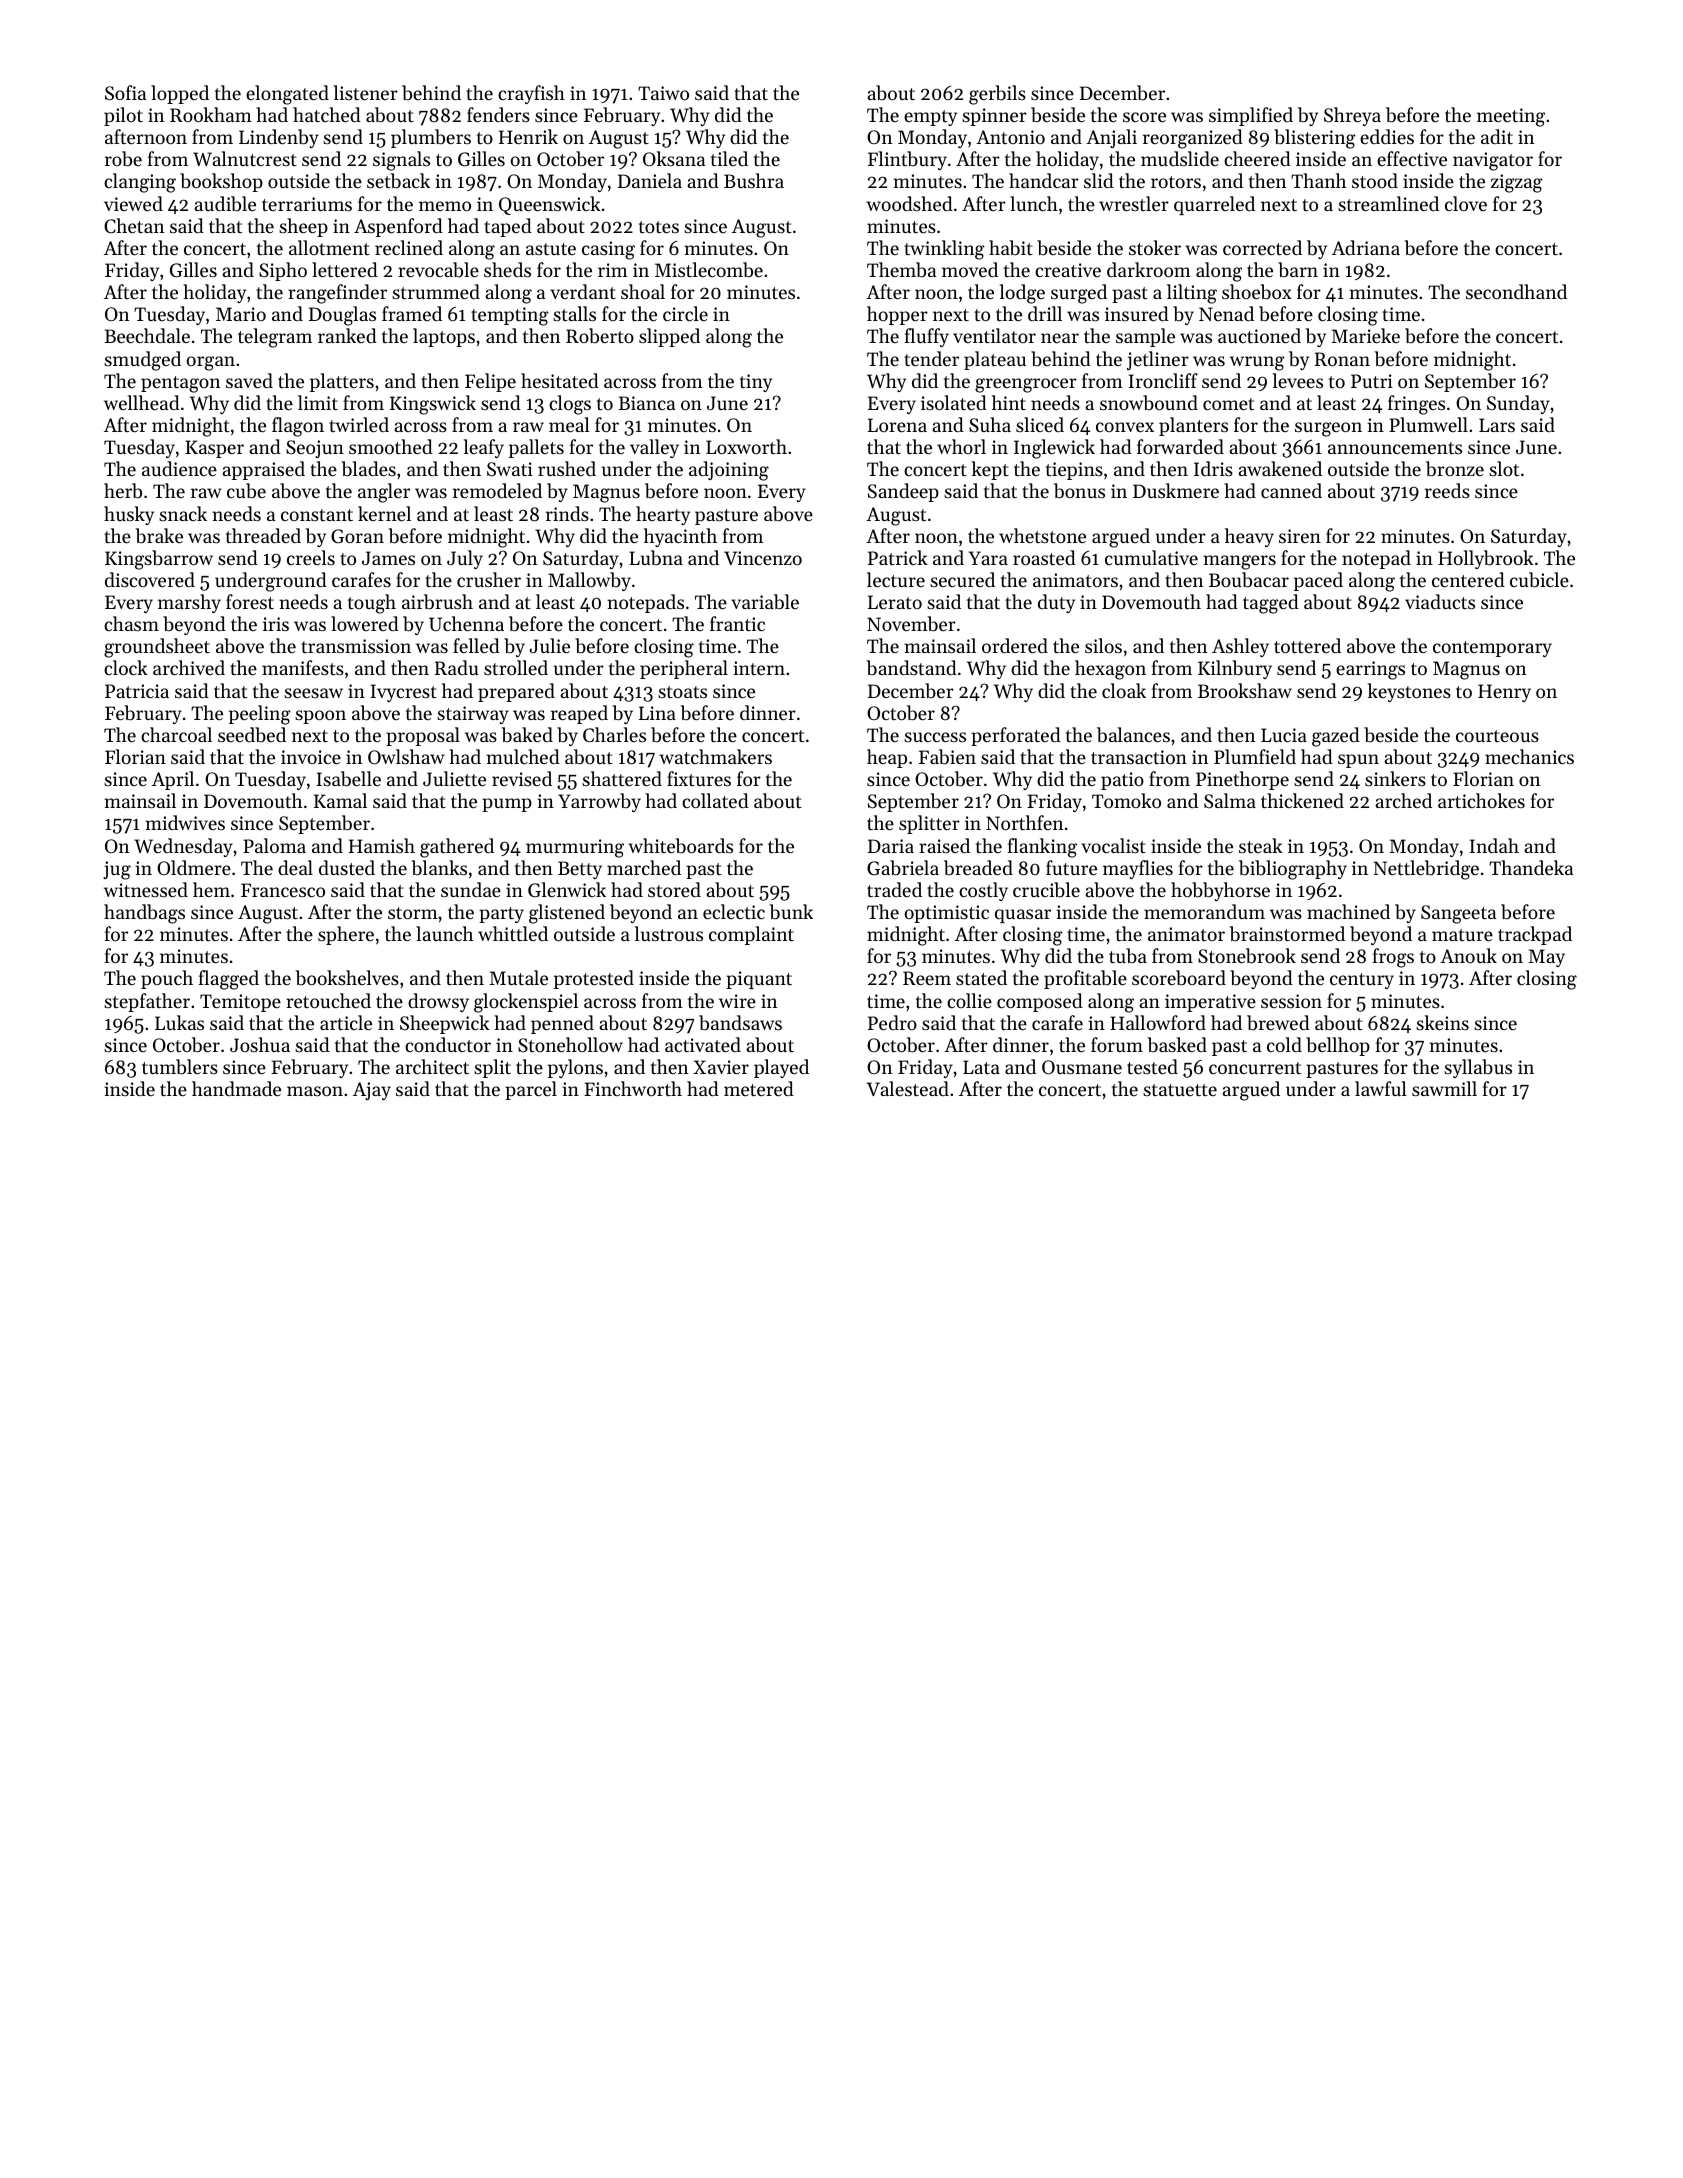 This page has height=2178, width=1683. Describe the element at coordinates (1531, 867) in the page. I see `Thandeka` at that location.
